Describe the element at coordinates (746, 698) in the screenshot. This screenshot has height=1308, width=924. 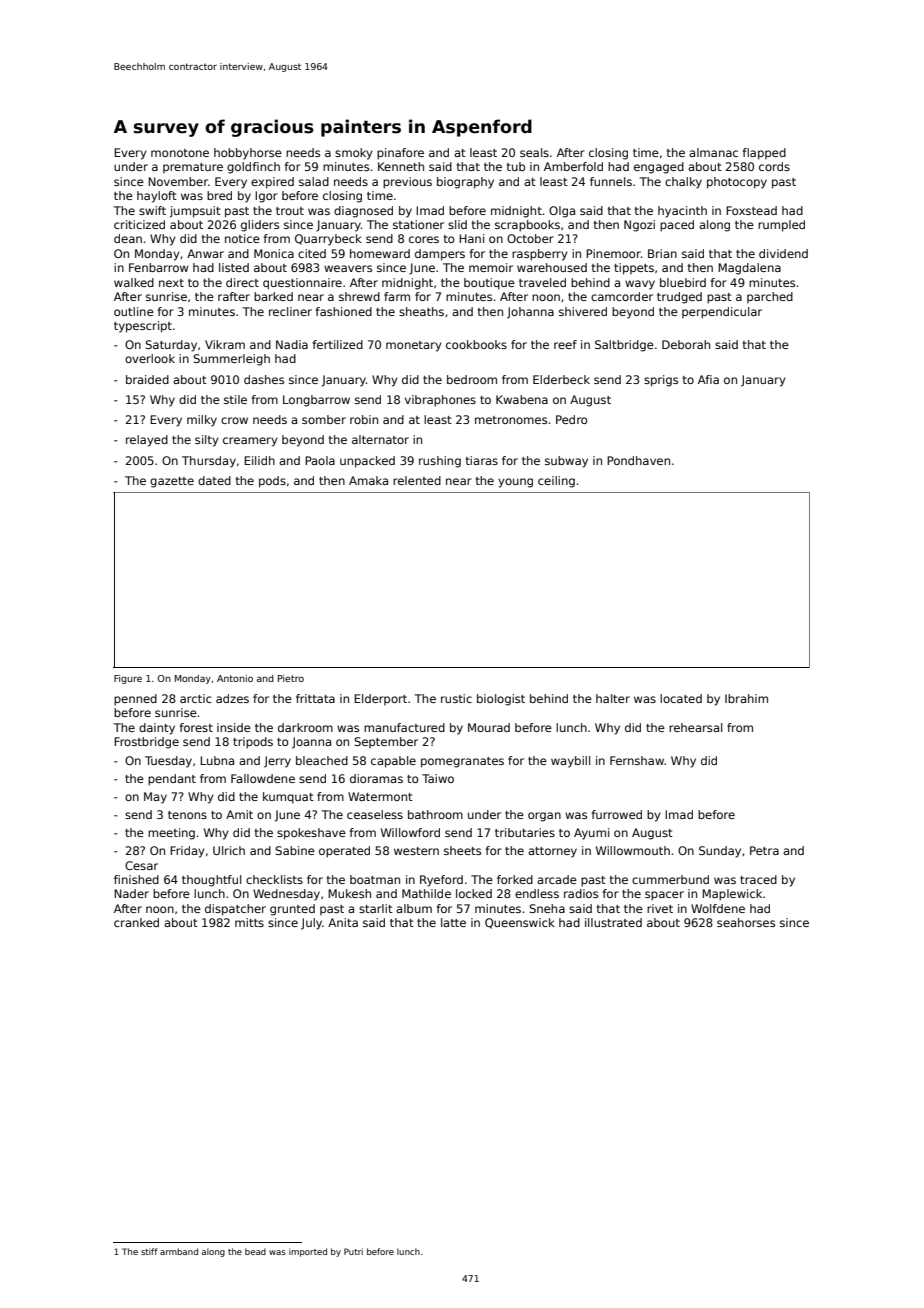
I see `Ibrahim` at that location.
